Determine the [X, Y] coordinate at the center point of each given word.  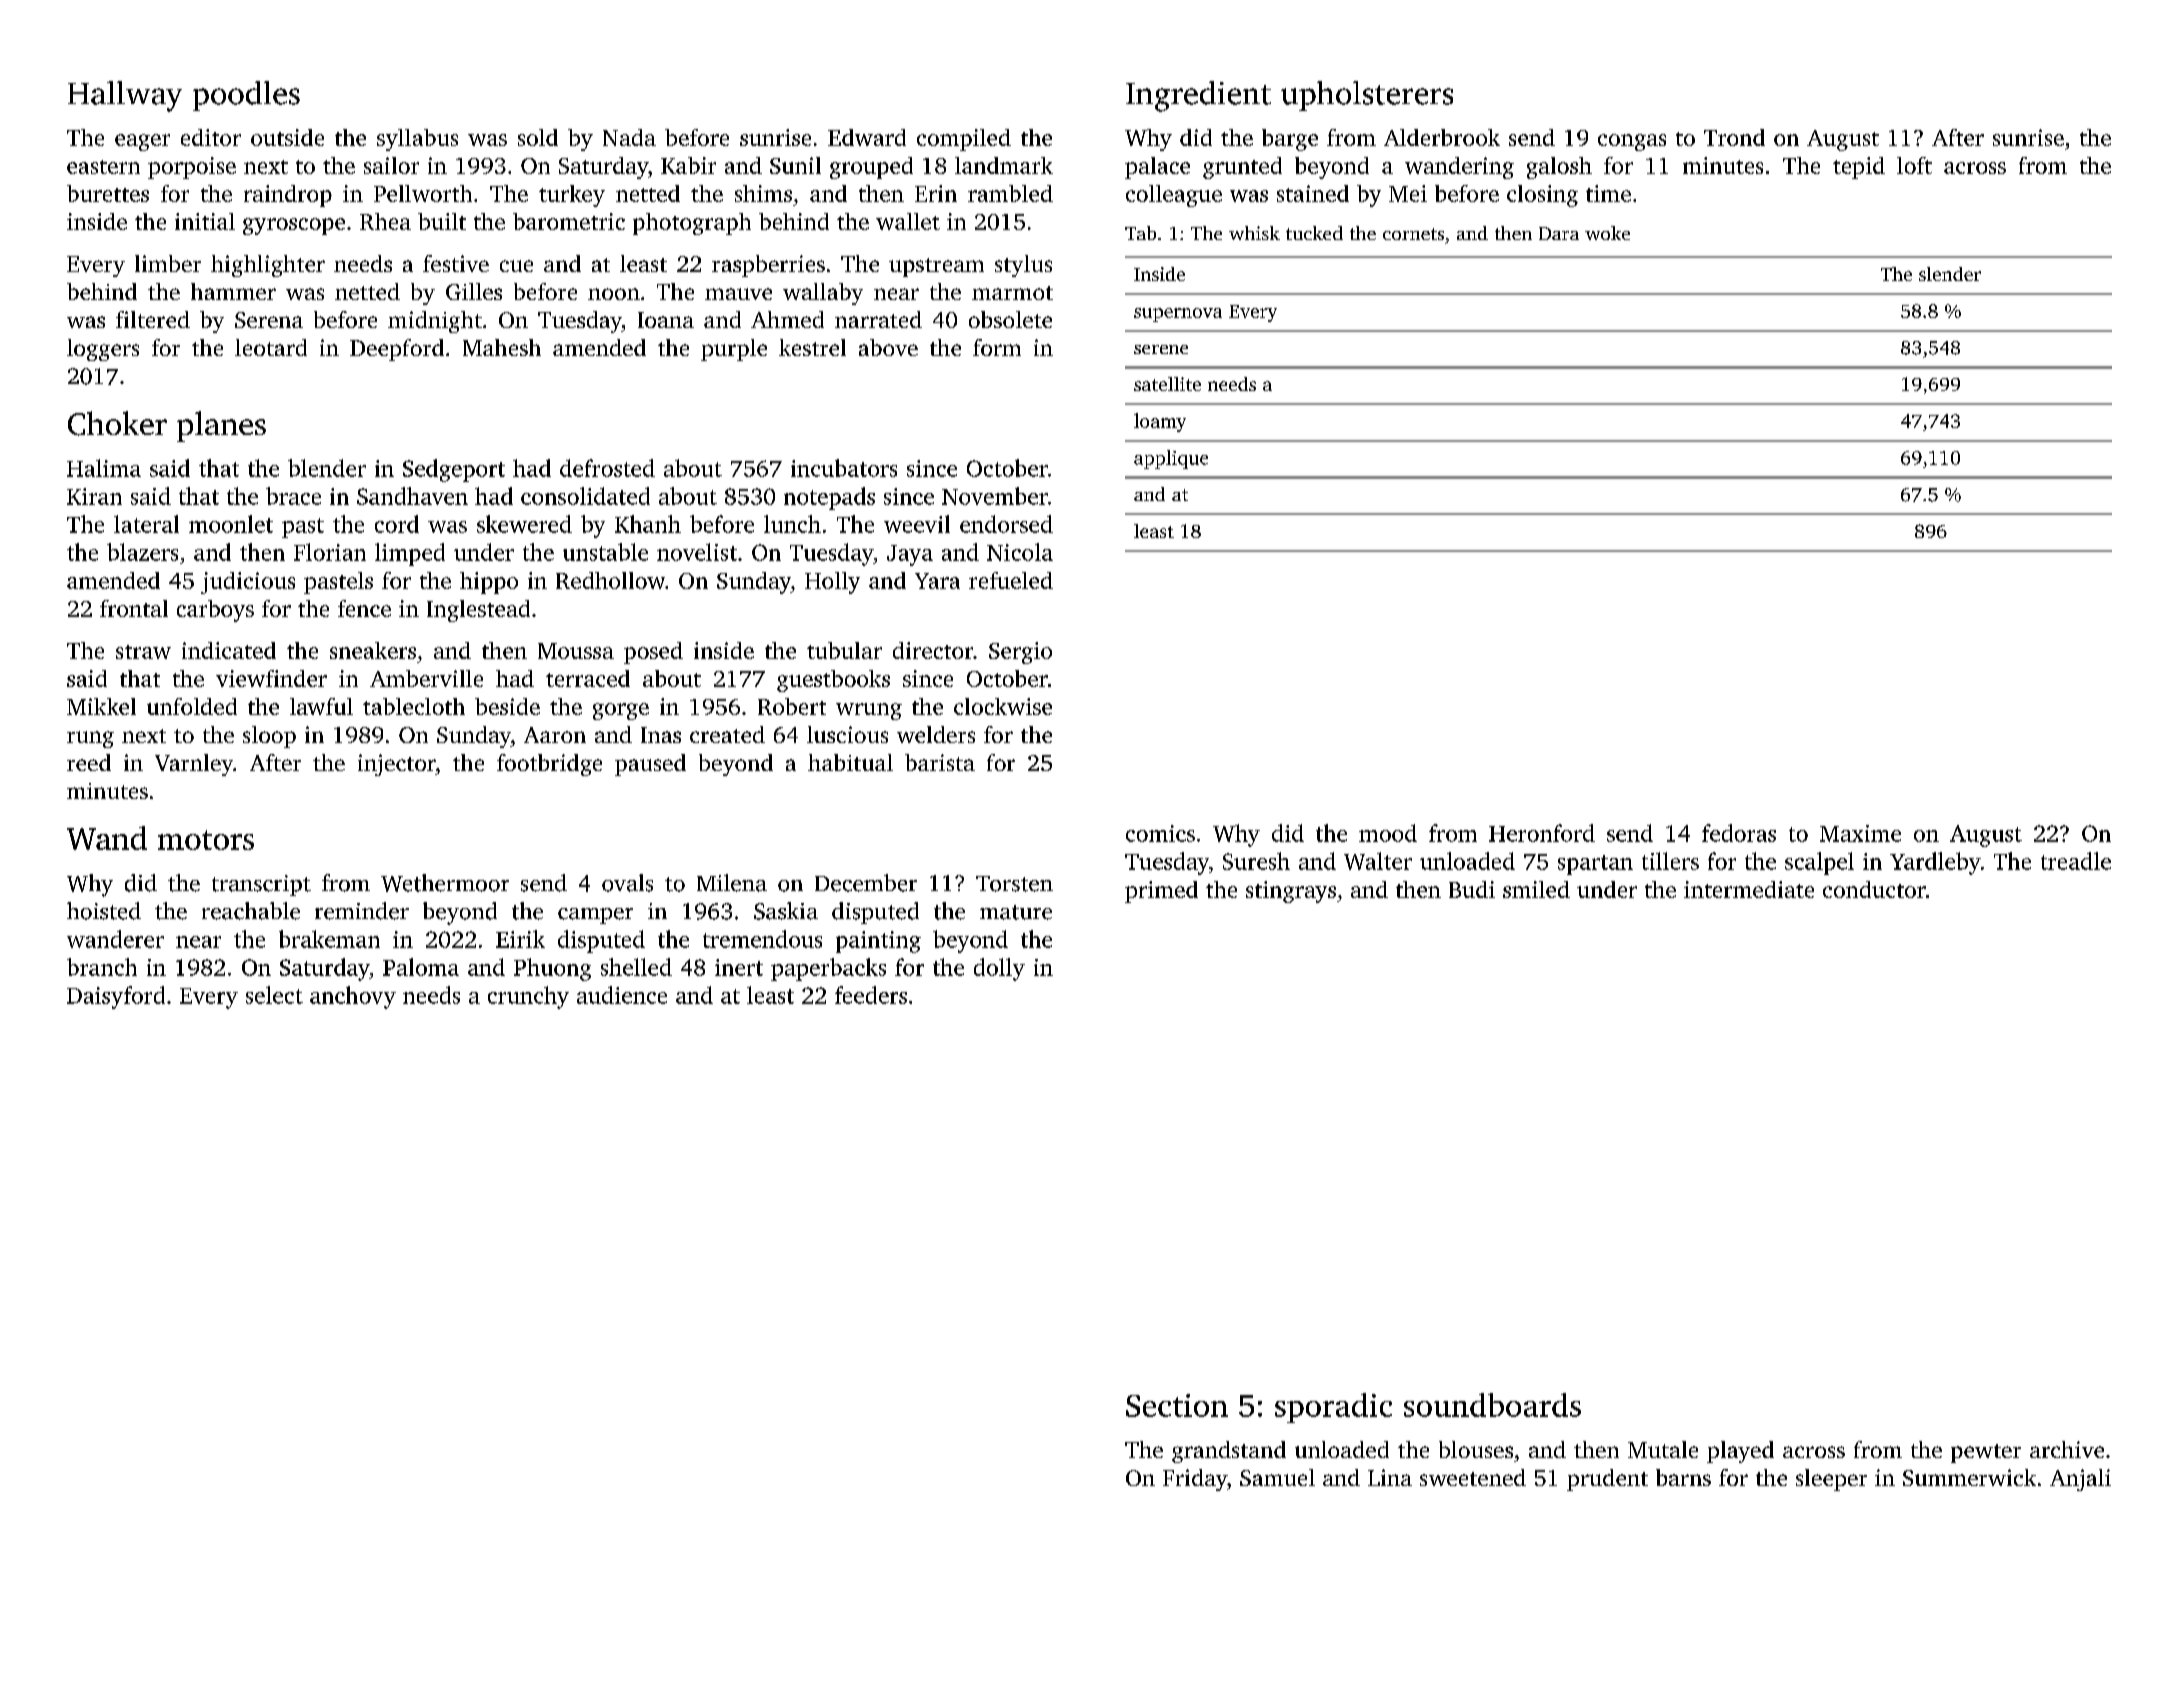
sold [538, 137]
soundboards [1492, 1405]
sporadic [1333, 1408]
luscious [847, 734]
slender [1950, 274]
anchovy [353, 997]
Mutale [1663, 1449]
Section [1177, 1405]
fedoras [1739, 833]
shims [763, 193]
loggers [103, 350]
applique [1171, 459]
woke [1607, 233]
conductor [1874, 889]
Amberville [426, 678]
